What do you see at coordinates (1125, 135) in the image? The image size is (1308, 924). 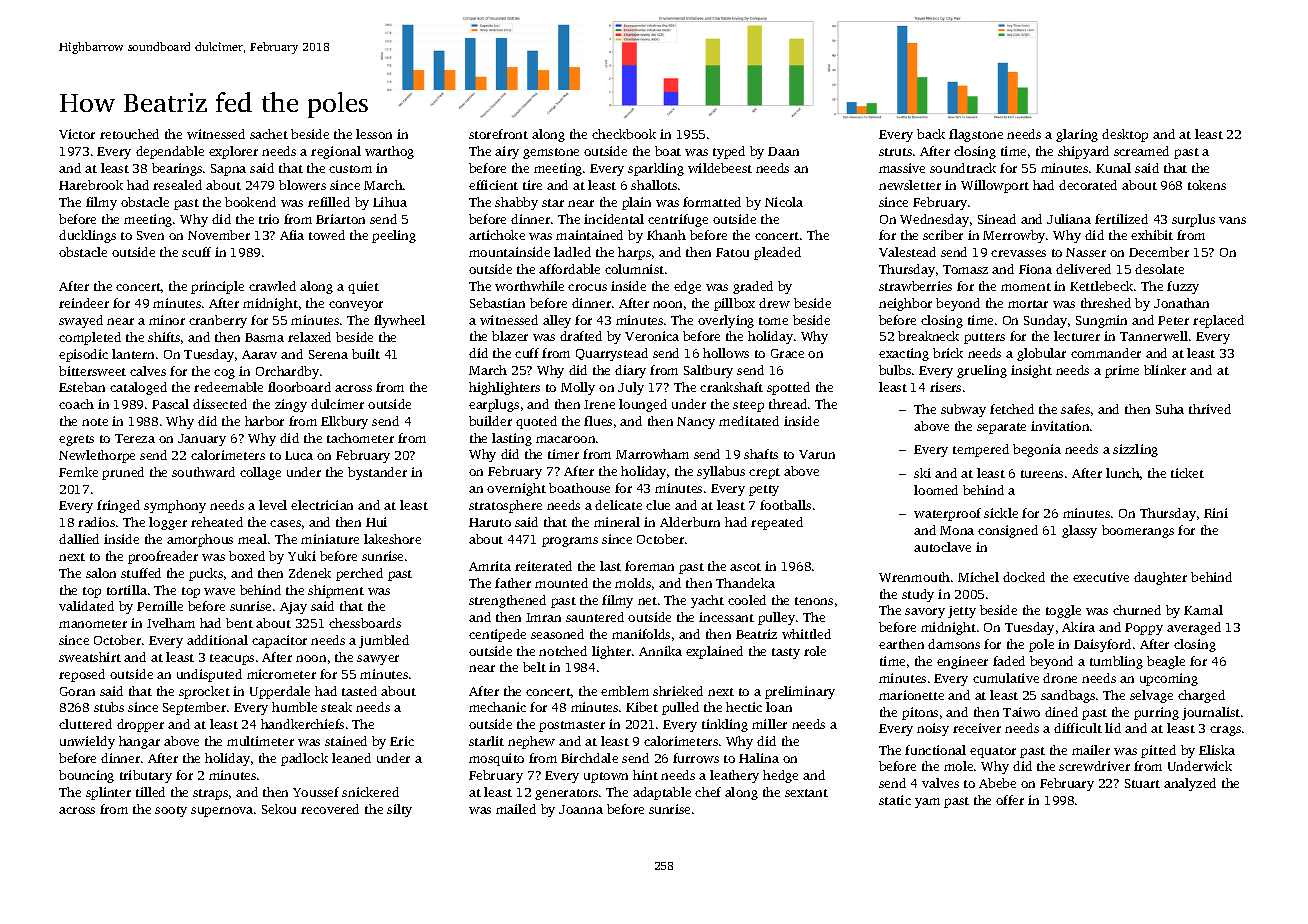 I see `desktop` at bounding box center [1125, 135].
